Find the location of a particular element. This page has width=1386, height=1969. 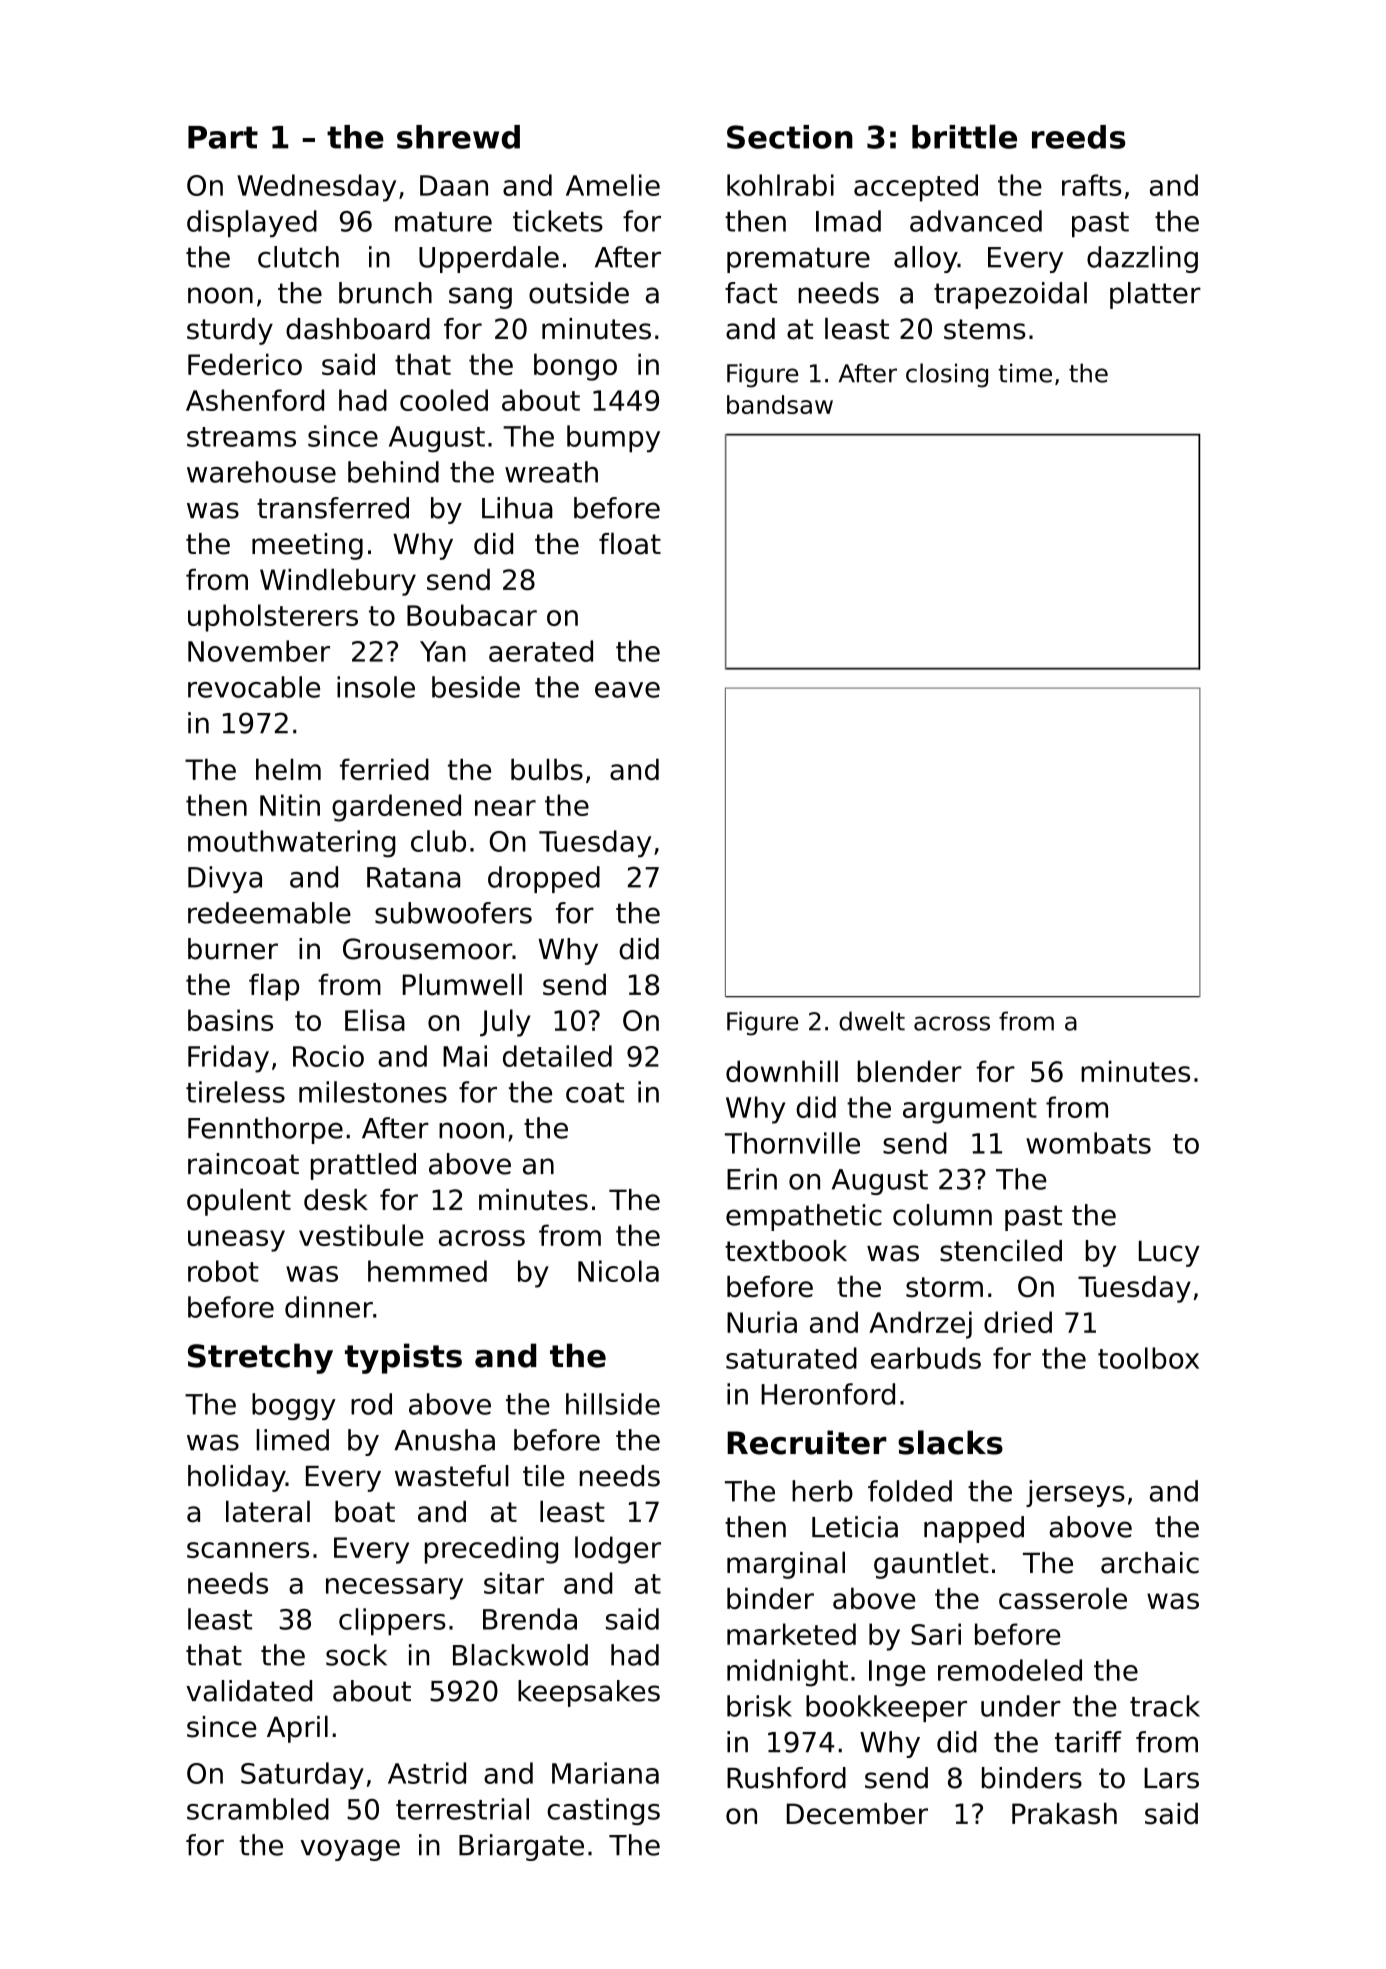

warehouse is located at coordinates (261, 472).
